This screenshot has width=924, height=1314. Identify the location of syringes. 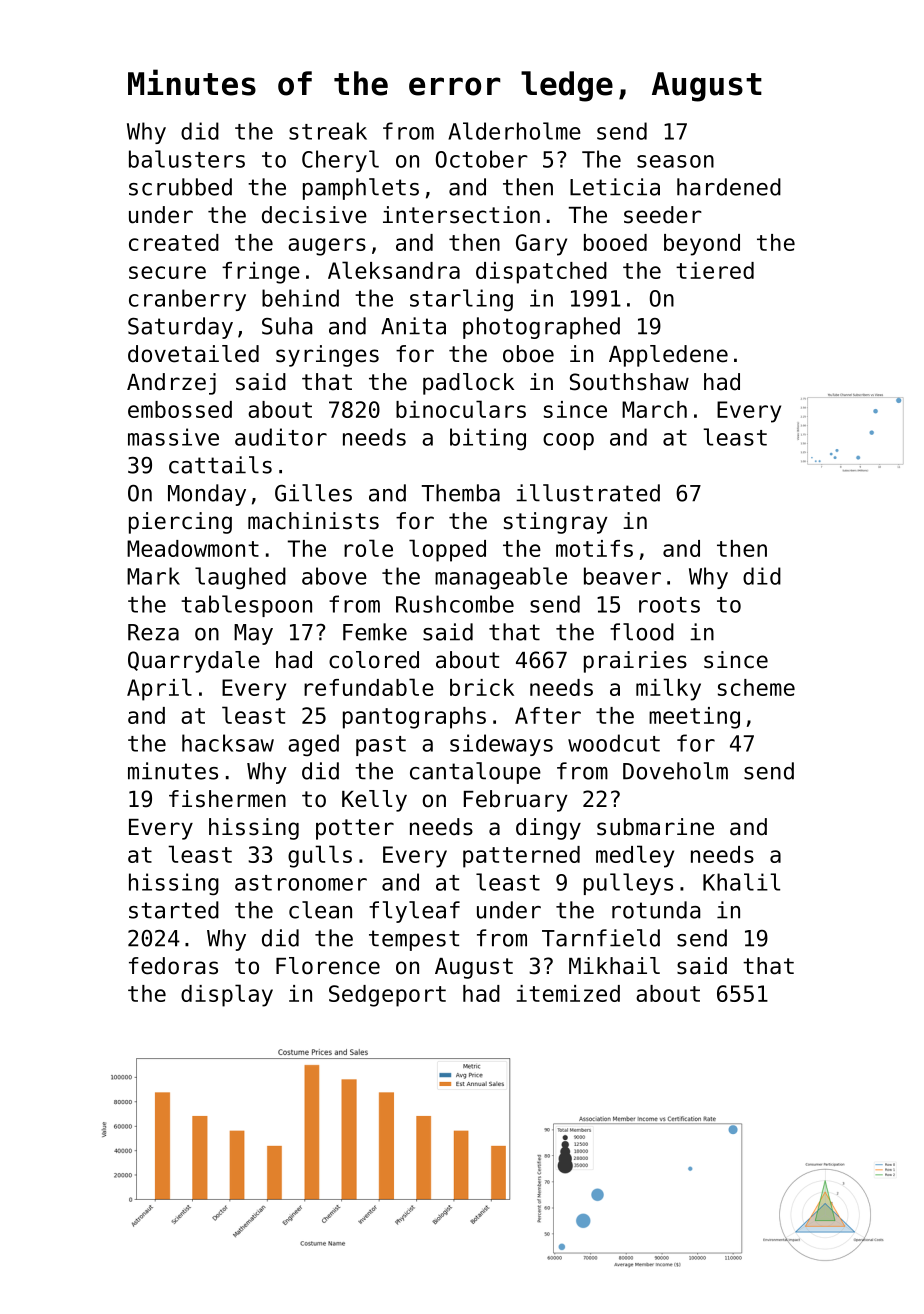
(327, 356).
